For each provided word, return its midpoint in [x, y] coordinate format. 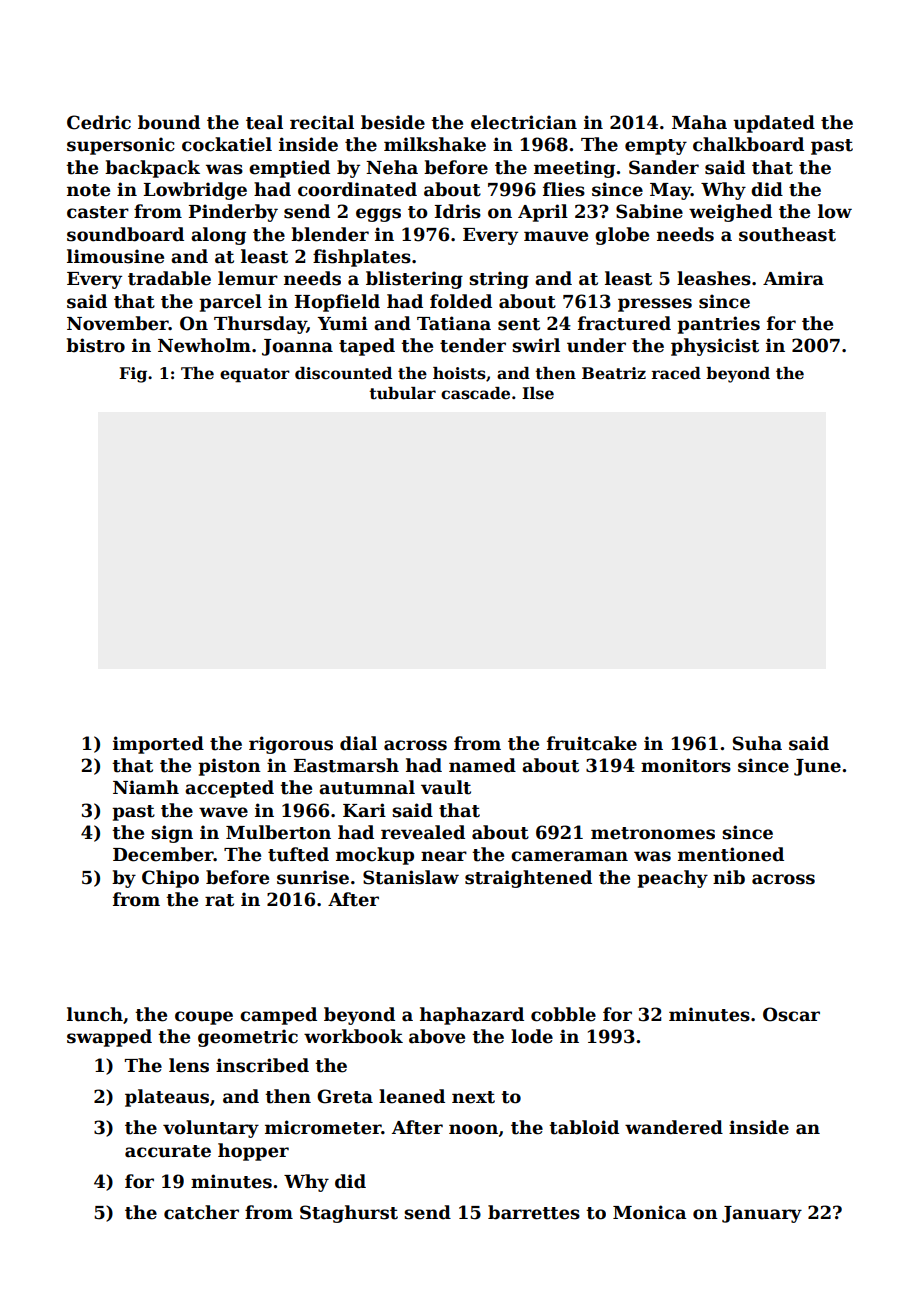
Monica [649, 1212]
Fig [133, 375]
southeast [787, 234]
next [473, 1097]
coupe [204, 1018]
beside [393, 122]
